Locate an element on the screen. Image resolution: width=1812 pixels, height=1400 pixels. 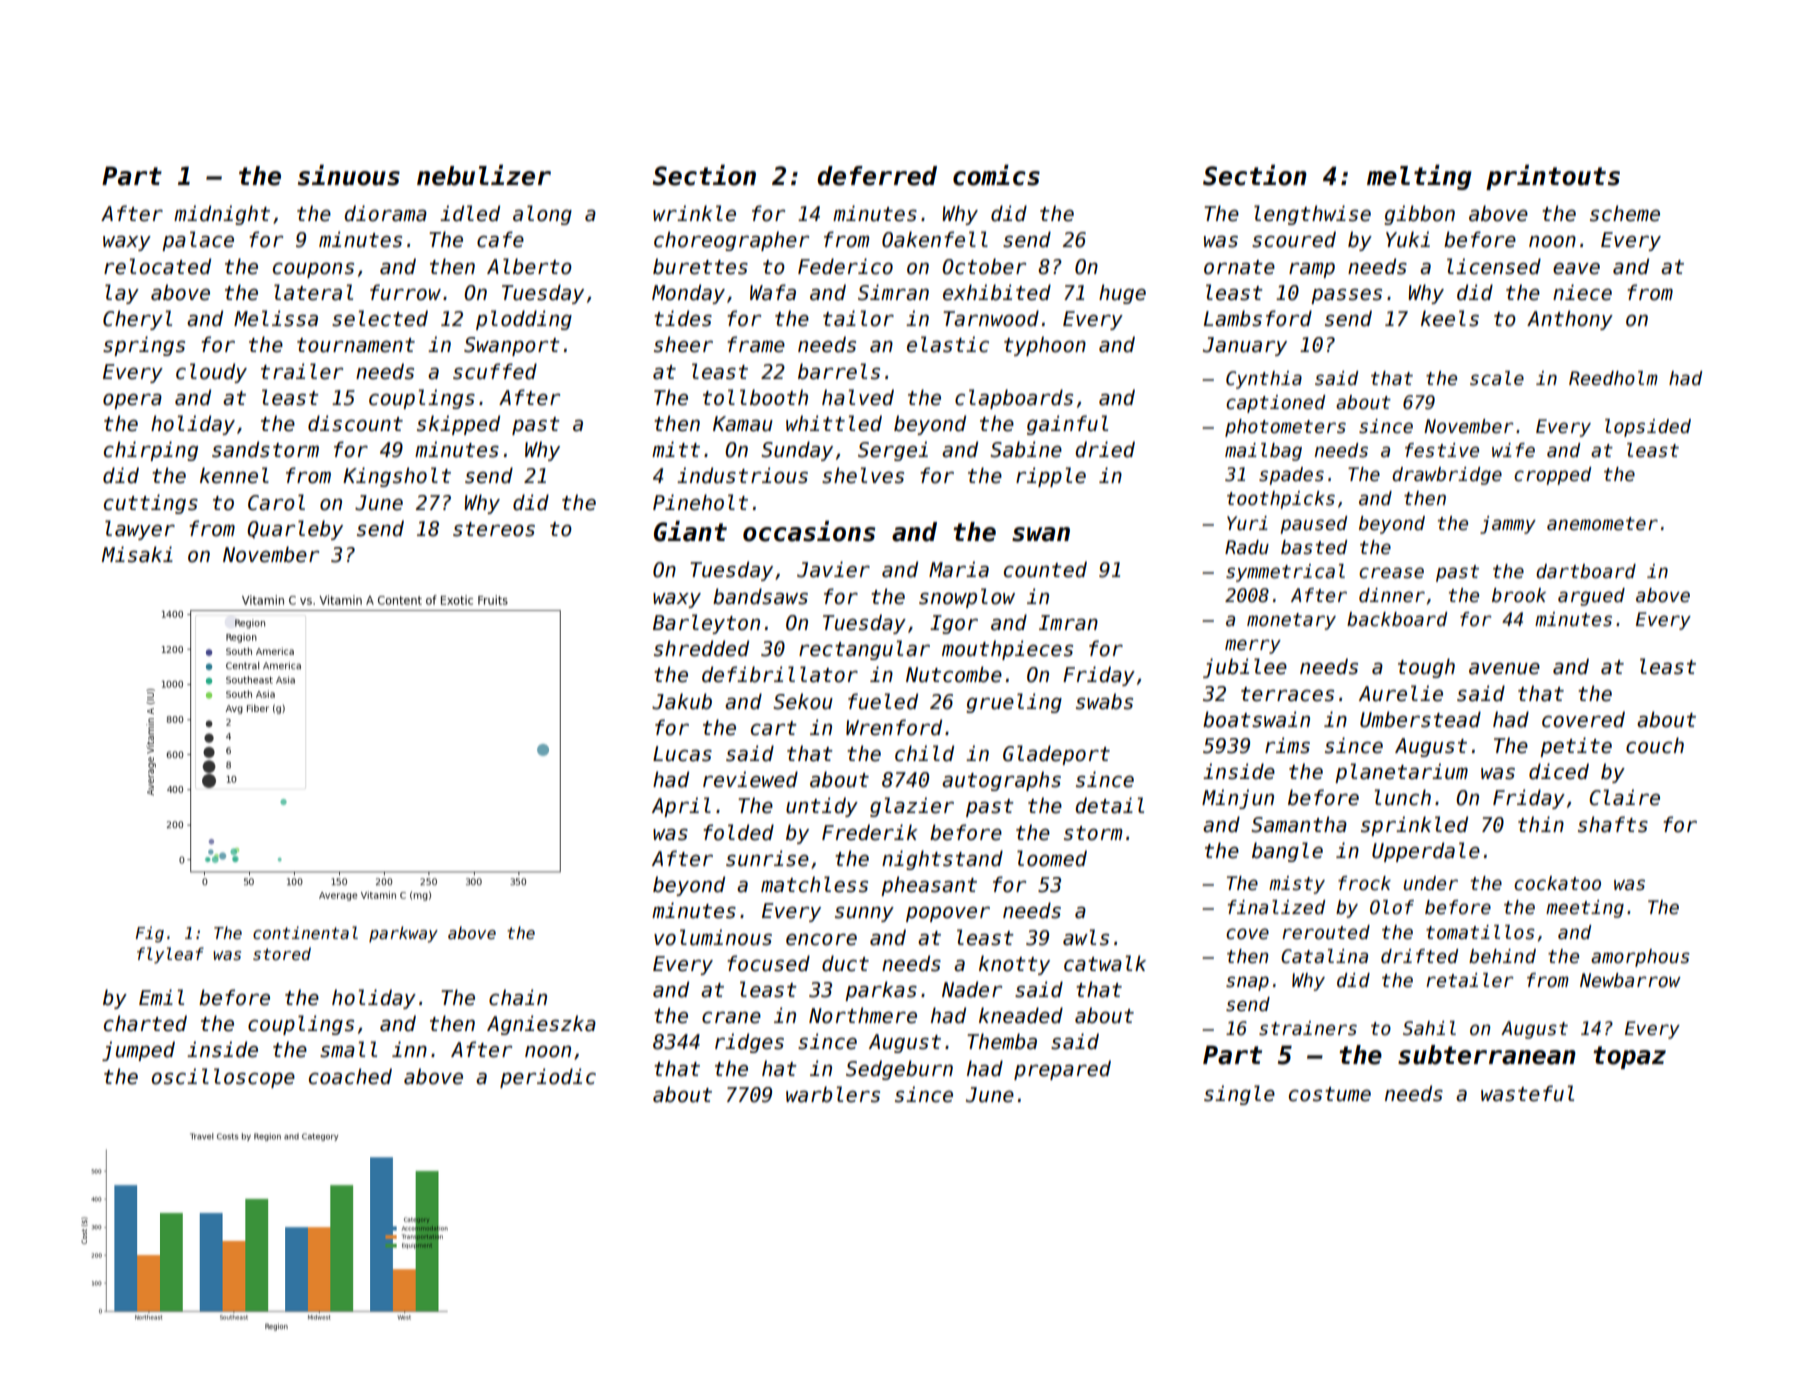
stereos is located at coordinates (494, 529).
